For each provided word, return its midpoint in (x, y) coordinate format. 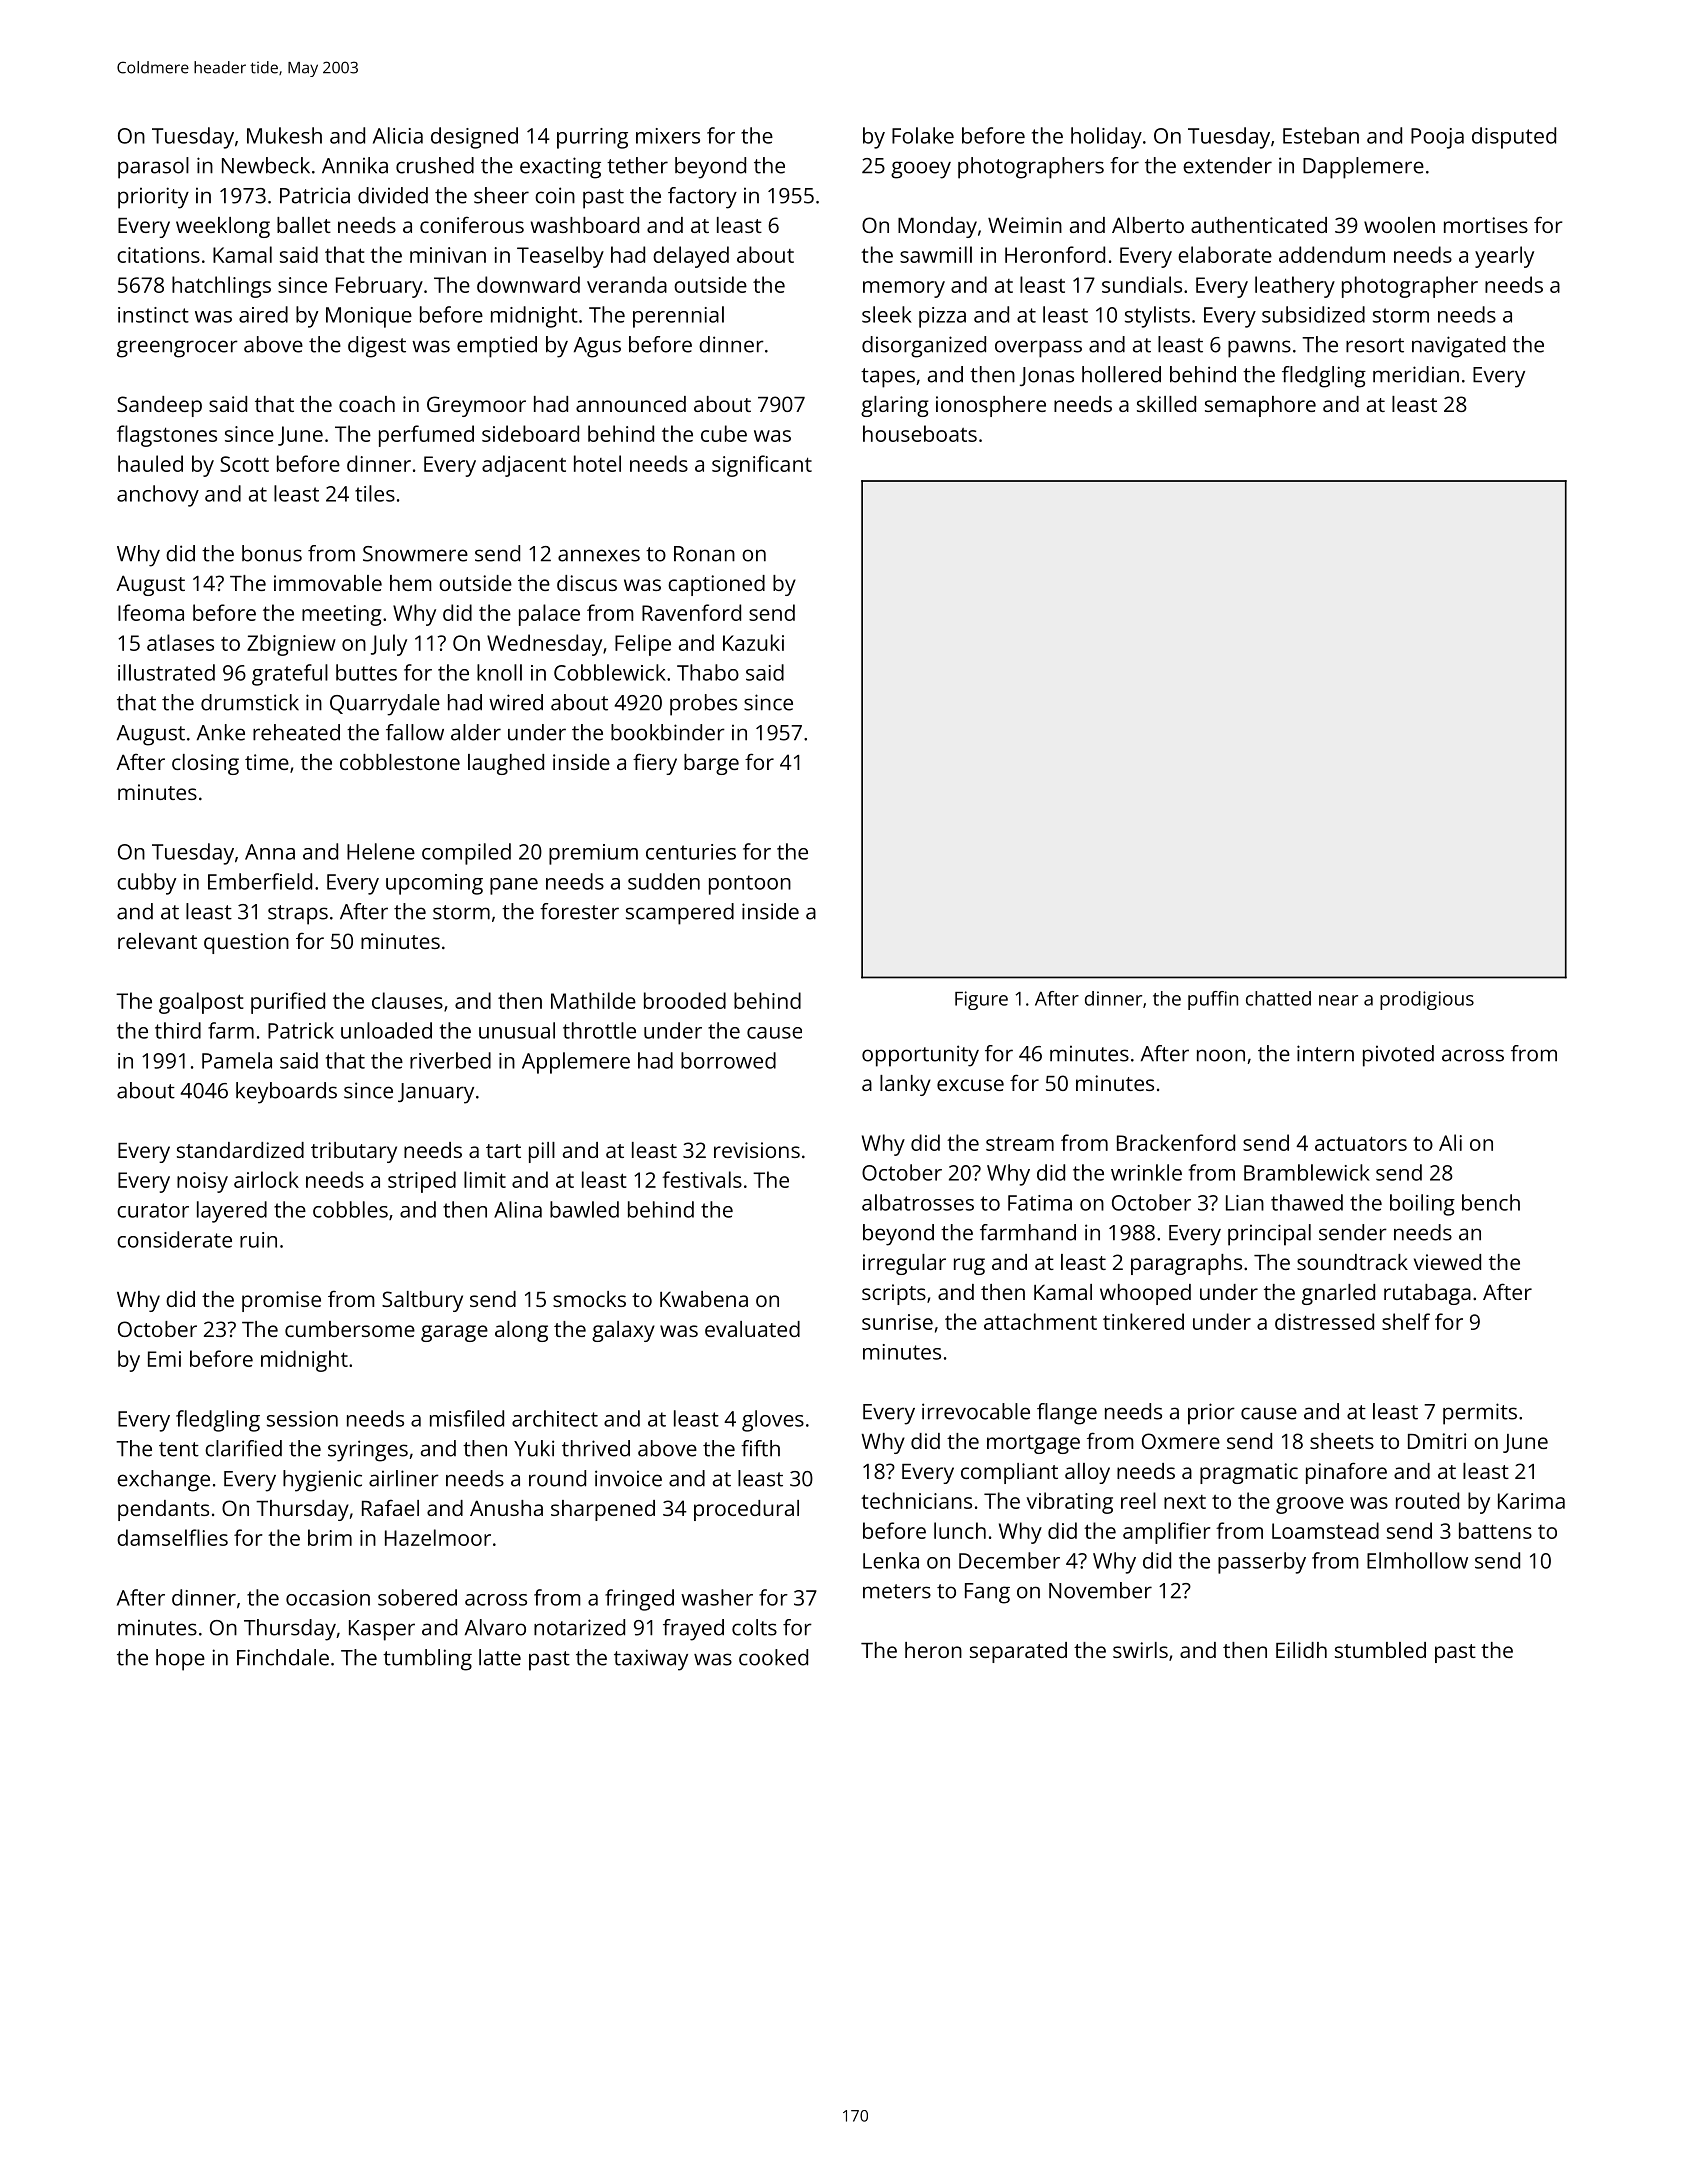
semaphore (1260, 406)
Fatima (1040, 1203)
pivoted (1398, 1056)
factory (702, 198)
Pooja (1437, 138)
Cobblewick (610, 672)
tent (179, 1449)
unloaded (386, 1030)
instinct (153, 315)
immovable (328, 583)
